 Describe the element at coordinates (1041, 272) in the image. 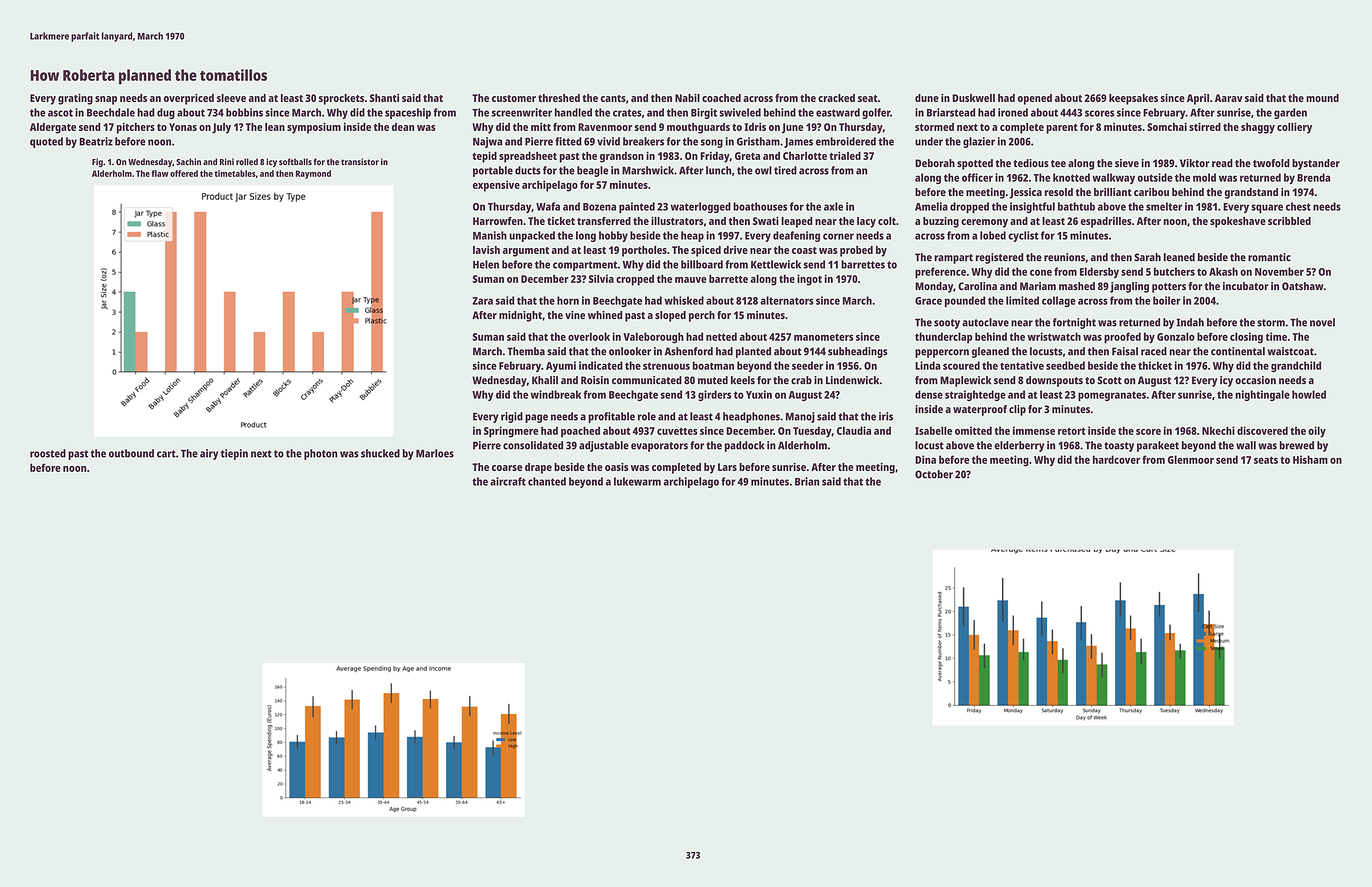

I see `cone` at that location.
